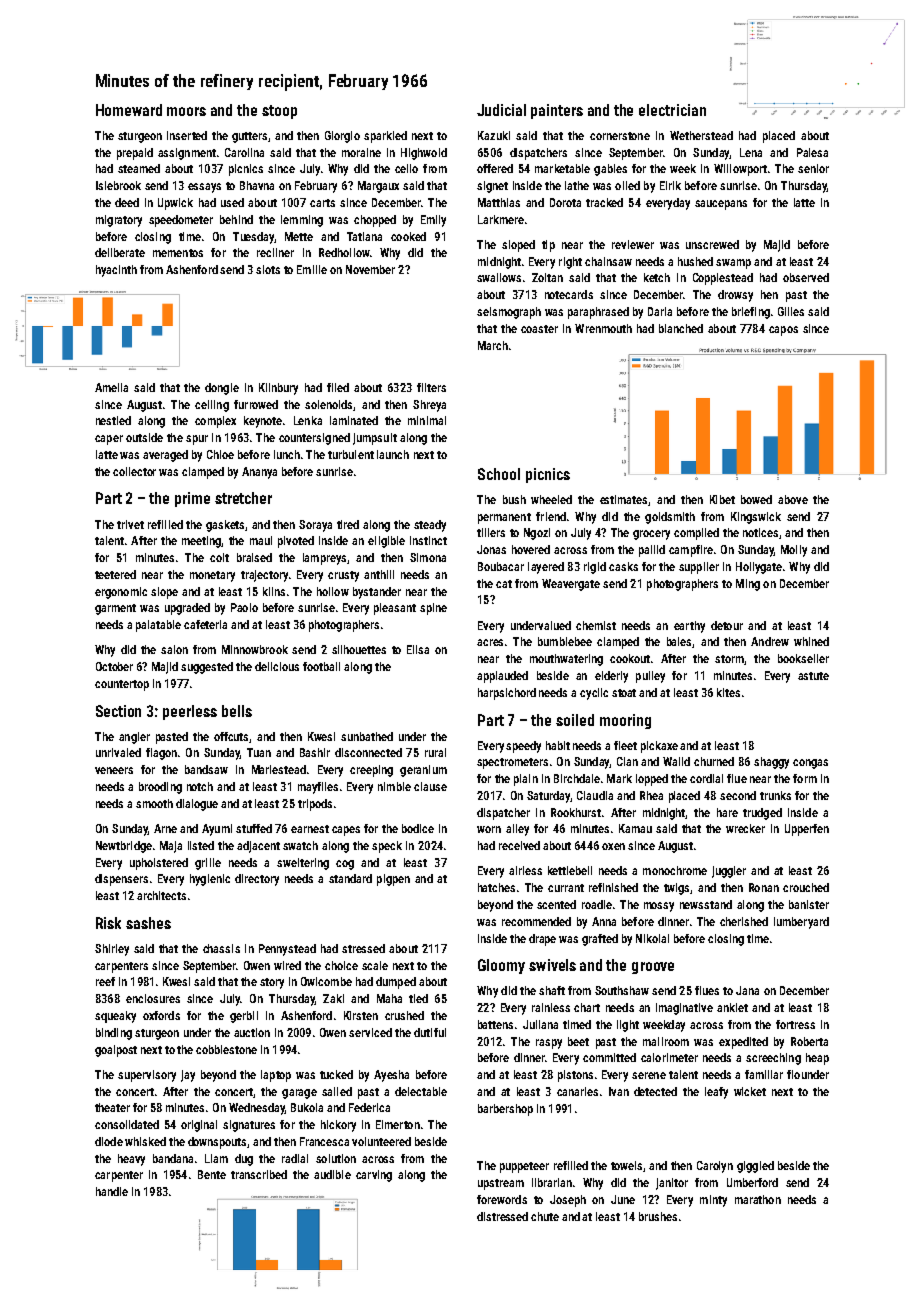 The image size is (924, 1308). Describe the element at coordinates (501, 110) in the screenshot. I see `Judicial` at that location.
